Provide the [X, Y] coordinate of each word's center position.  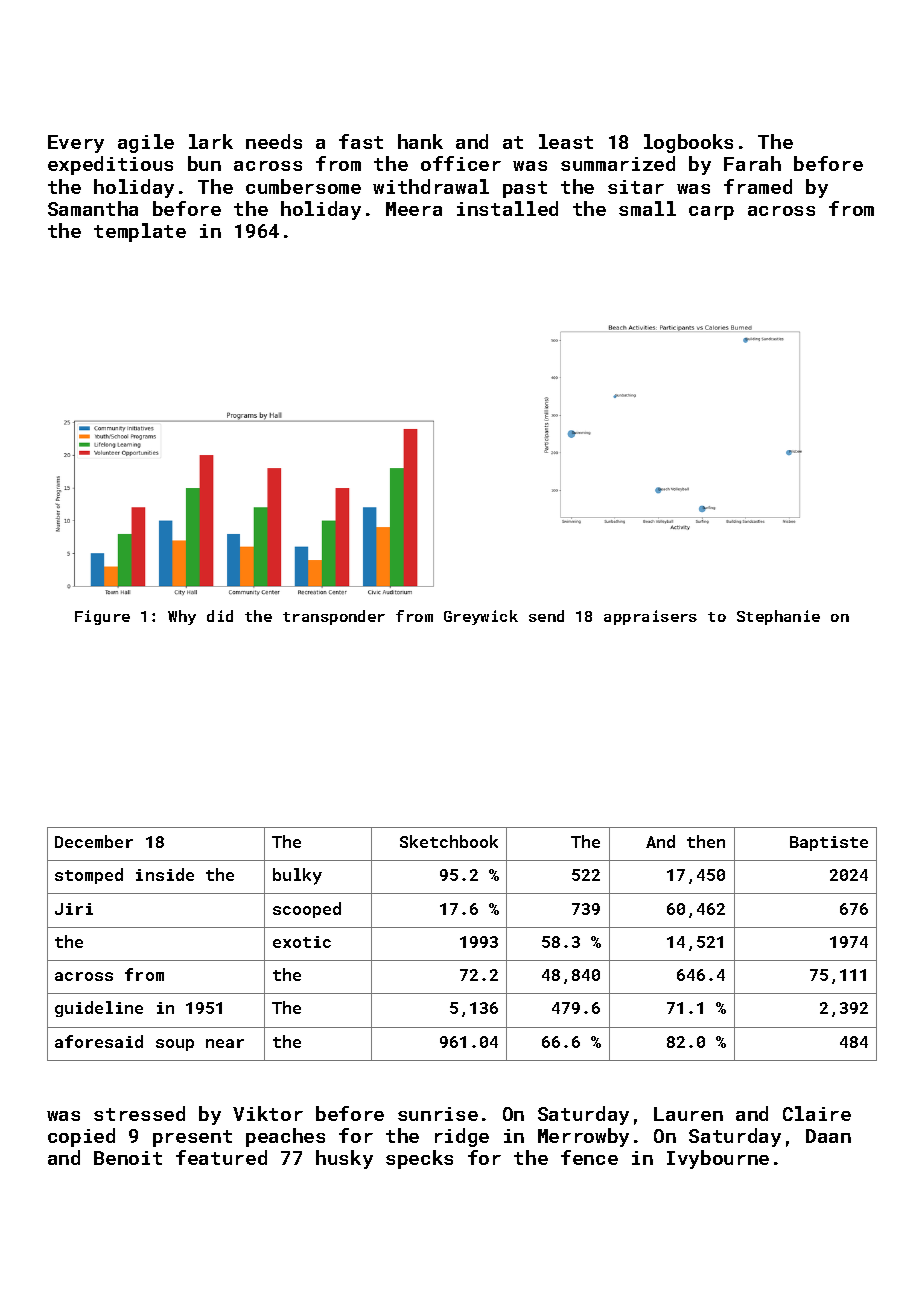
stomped [89, 876]
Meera [414, 209]
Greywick [481, 617]
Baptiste [829, 843]
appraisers [650, 617]
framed [758, 186]
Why [182, 617]
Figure [102, 617]
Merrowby [583, 1137]
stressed [139, 1113]
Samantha [93, 208]
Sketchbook [449, 841]
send [546, 616]
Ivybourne [718, 1159]
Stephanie [778, 617]
